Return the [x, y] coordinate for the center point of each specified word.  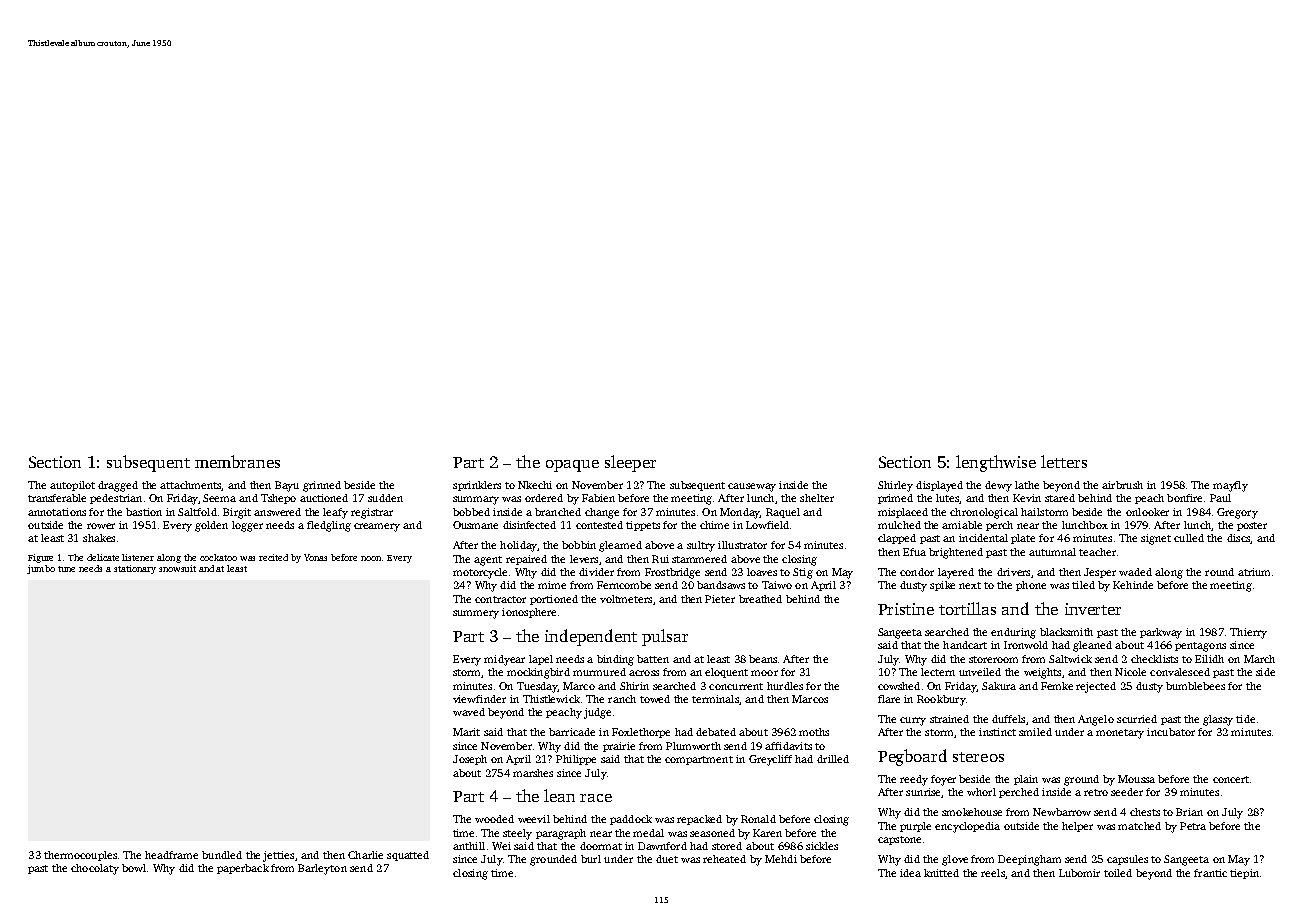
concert [1231, 779]
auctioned [324, 498]
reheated [724, 859]
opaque [572, 466]
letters [1064, 461]
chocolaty [95, 869]
